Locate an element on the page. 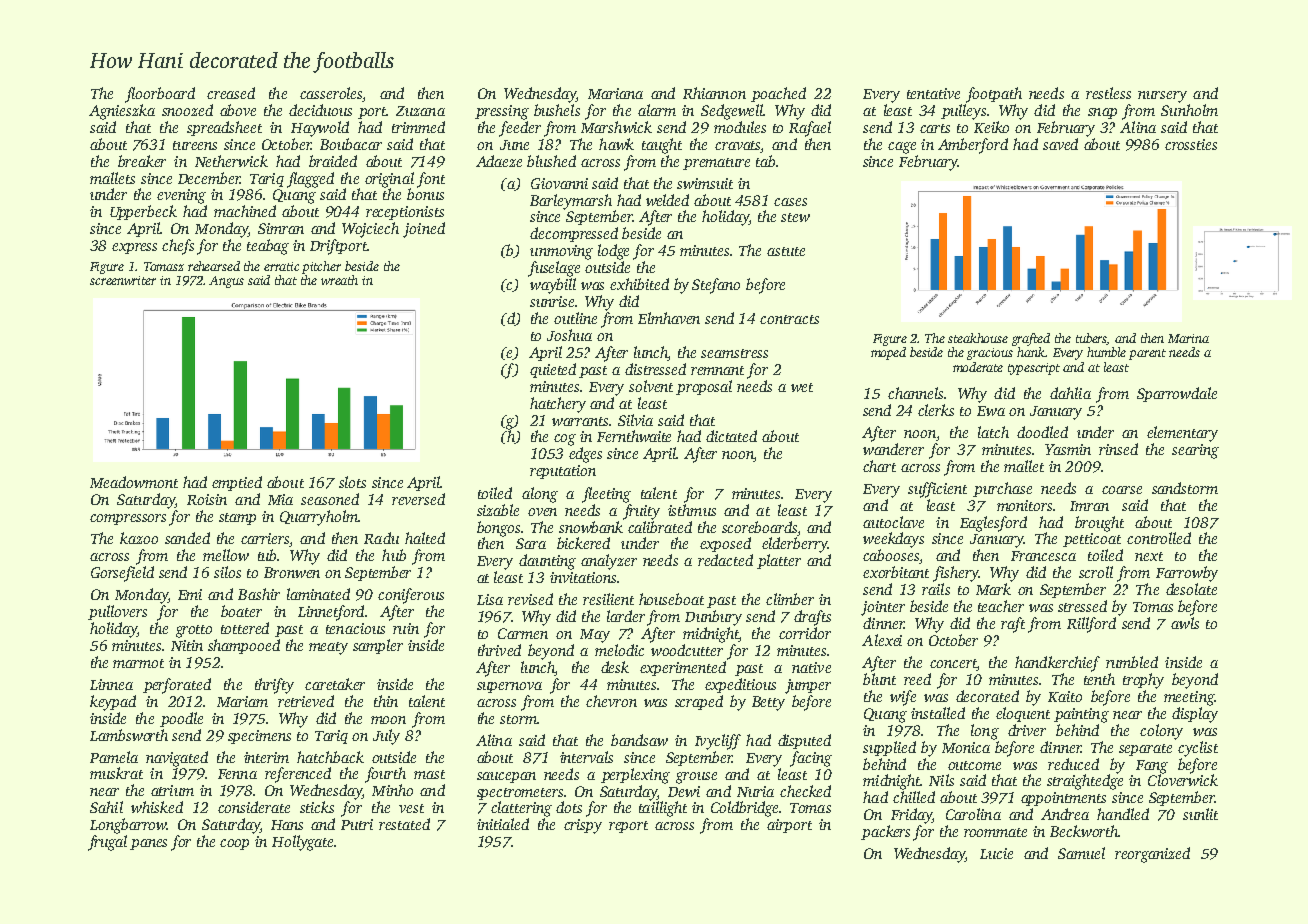 The width and height of the image is (1308, 924). bushels is located at coordinates (557, 110).
